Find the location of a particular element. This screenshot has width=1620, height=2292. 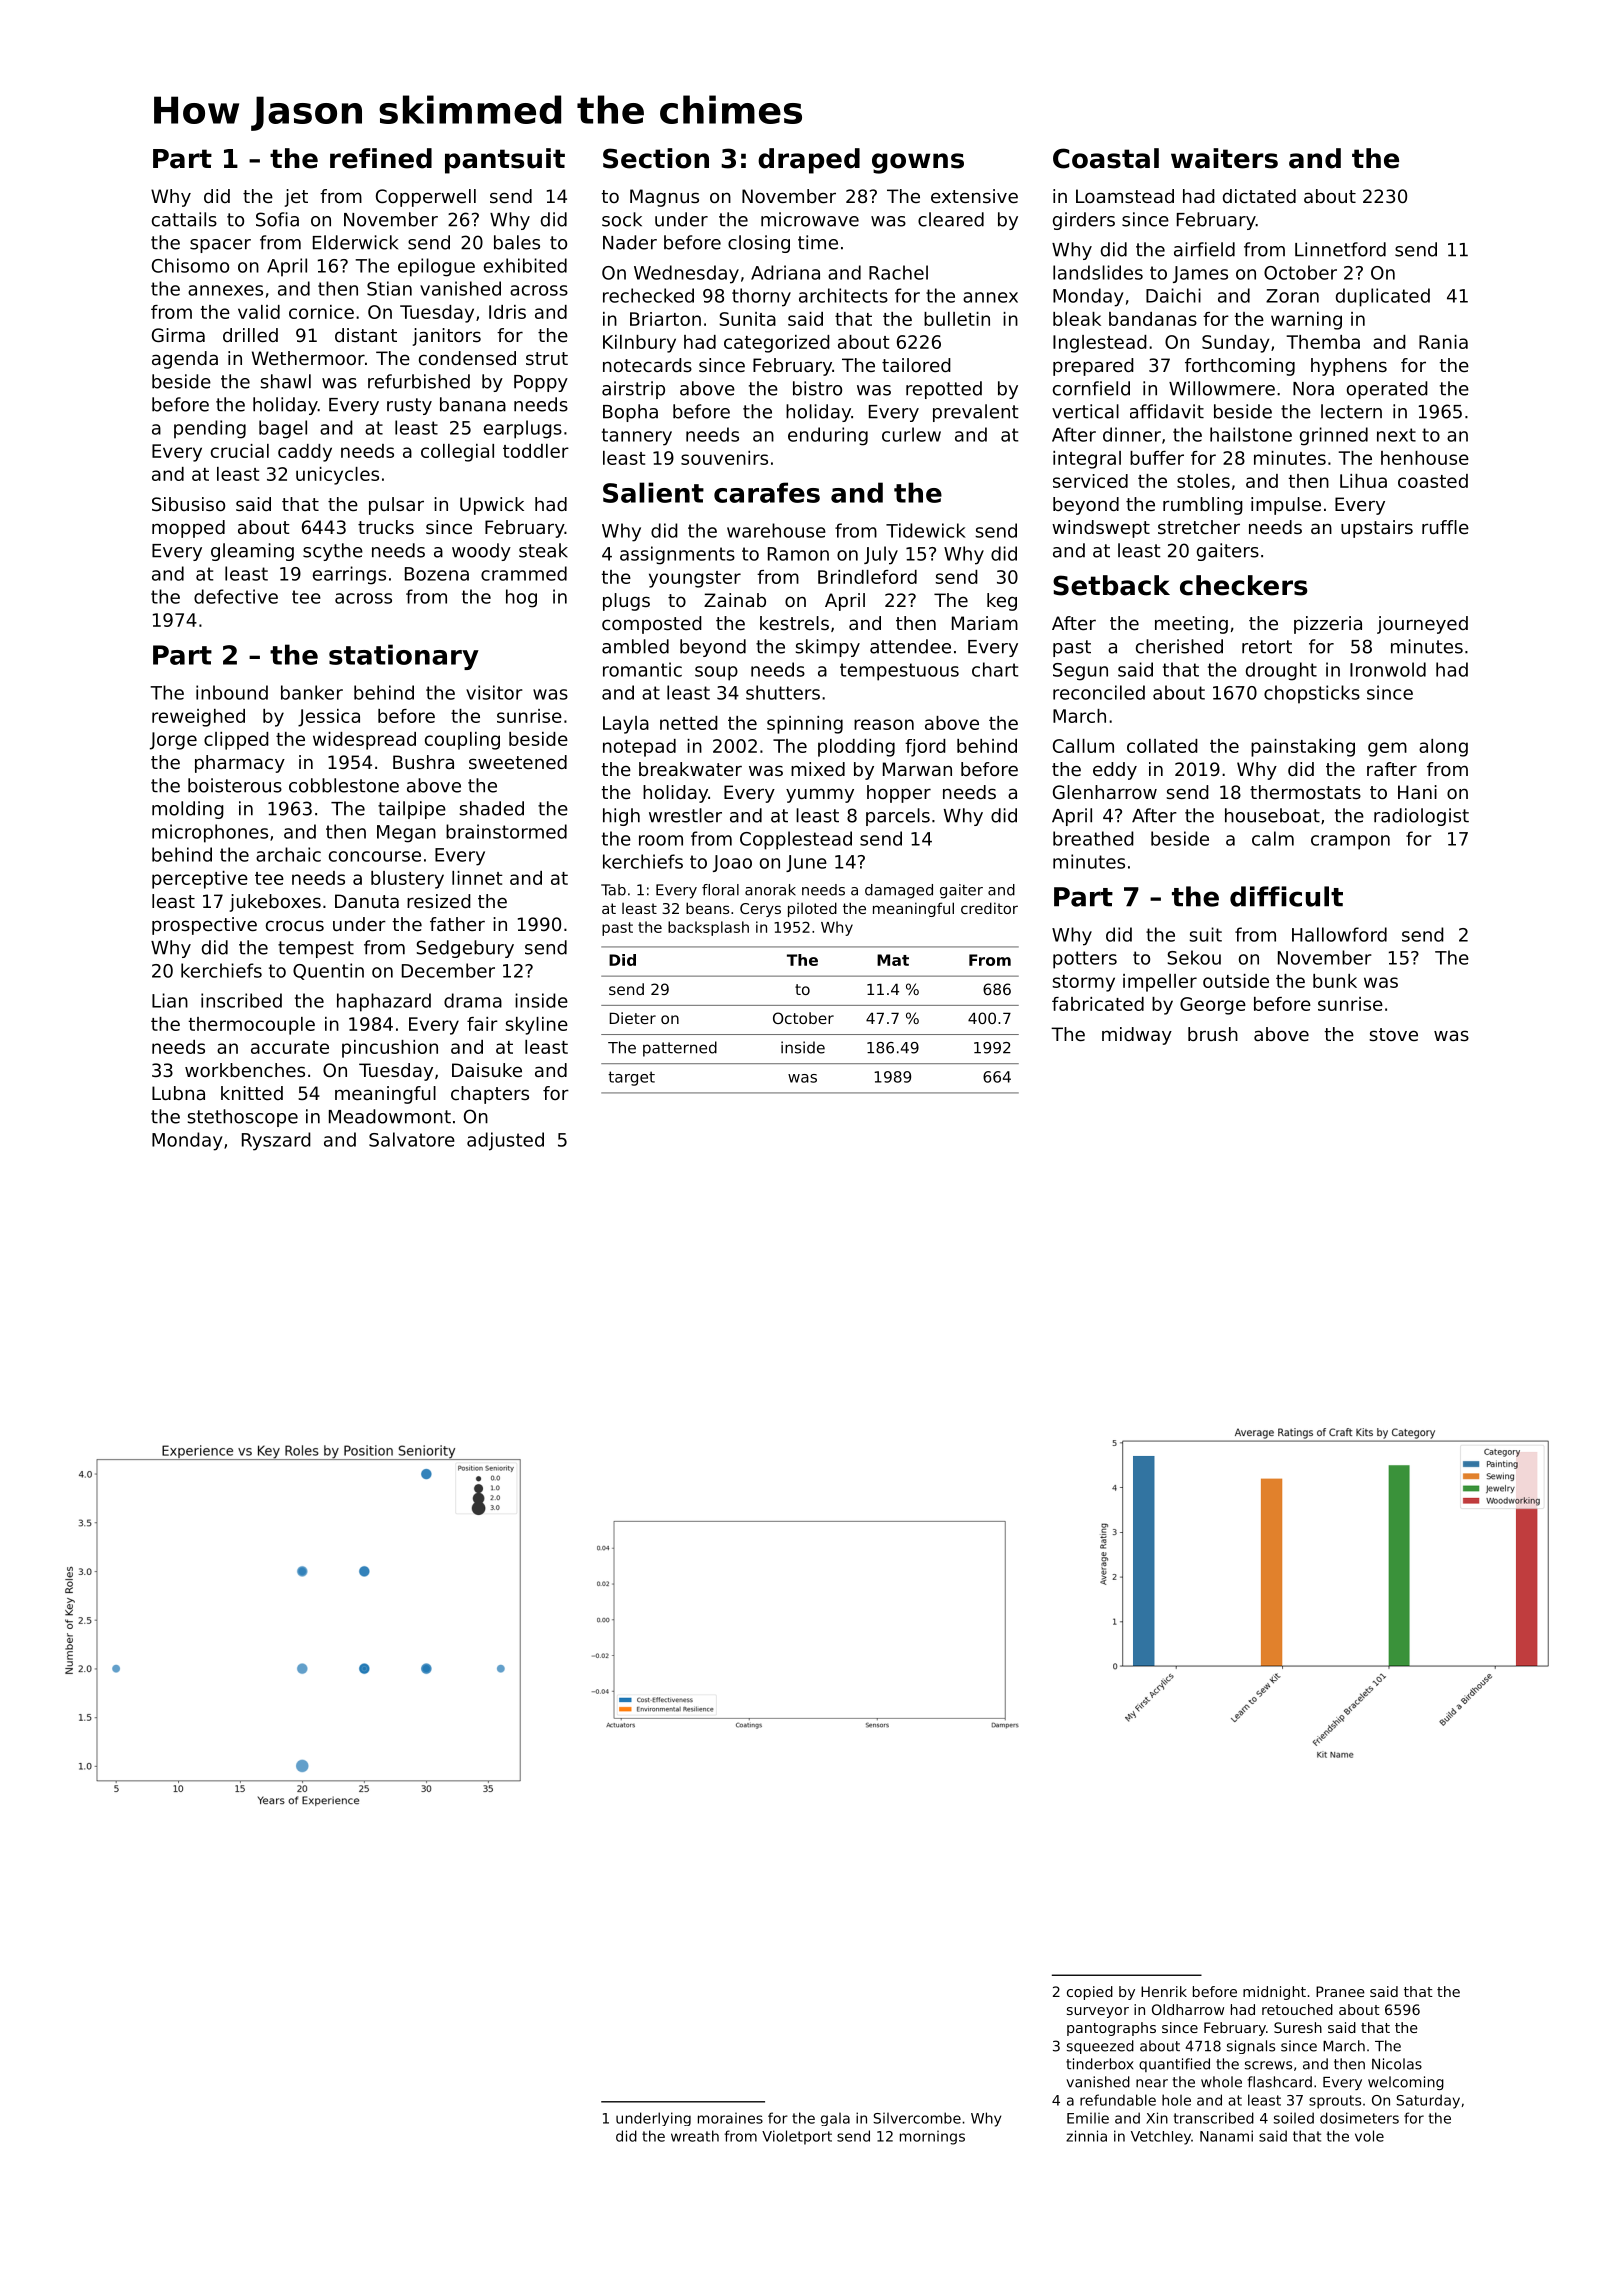

piloted is located at coordinates (812, 909).
